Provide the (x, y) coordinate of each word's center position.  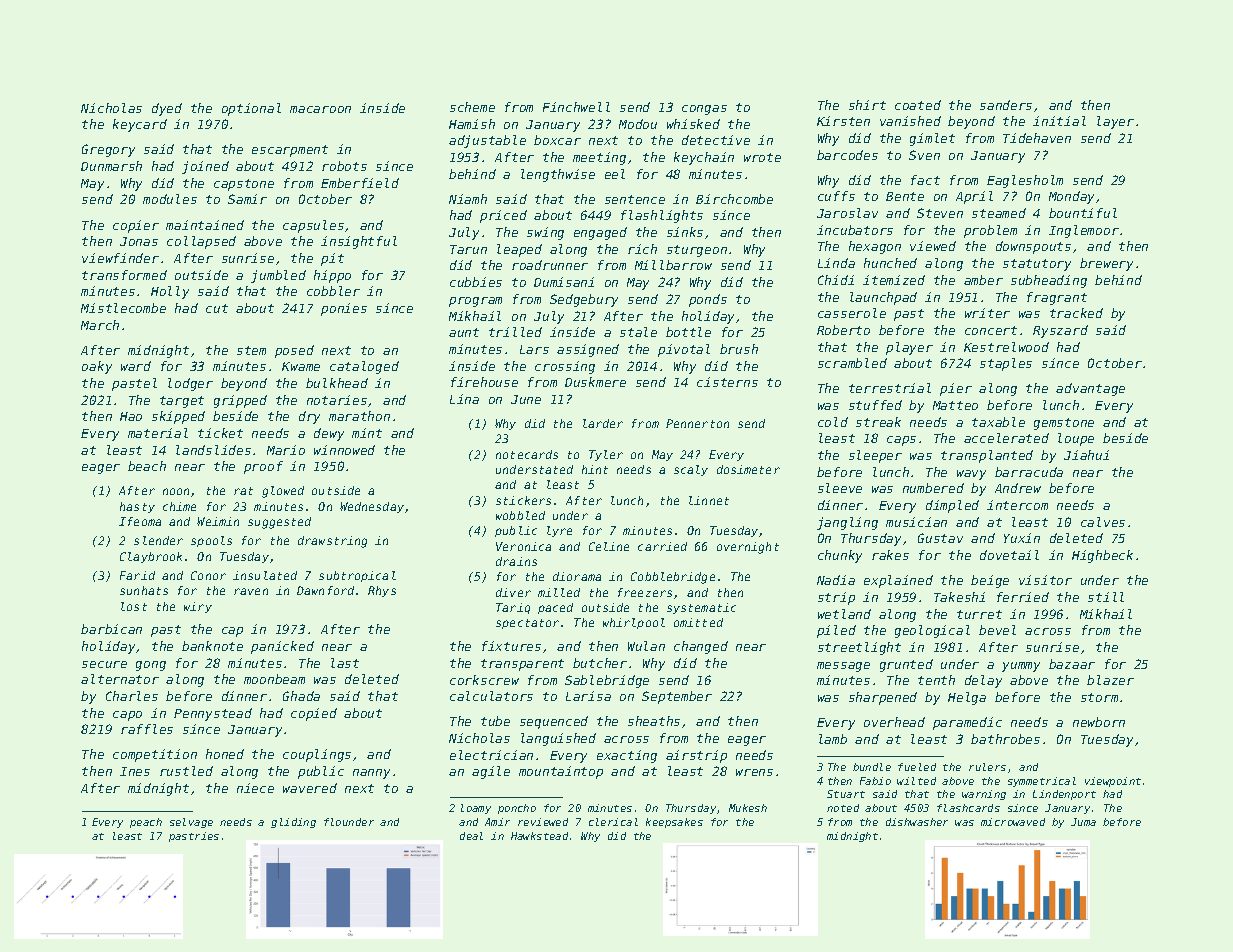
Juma (1083, 822)
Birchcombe (734, 199)
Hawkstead (539, 836)
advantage (1090, 389)
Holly (170, 292)
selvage (191, 823)
